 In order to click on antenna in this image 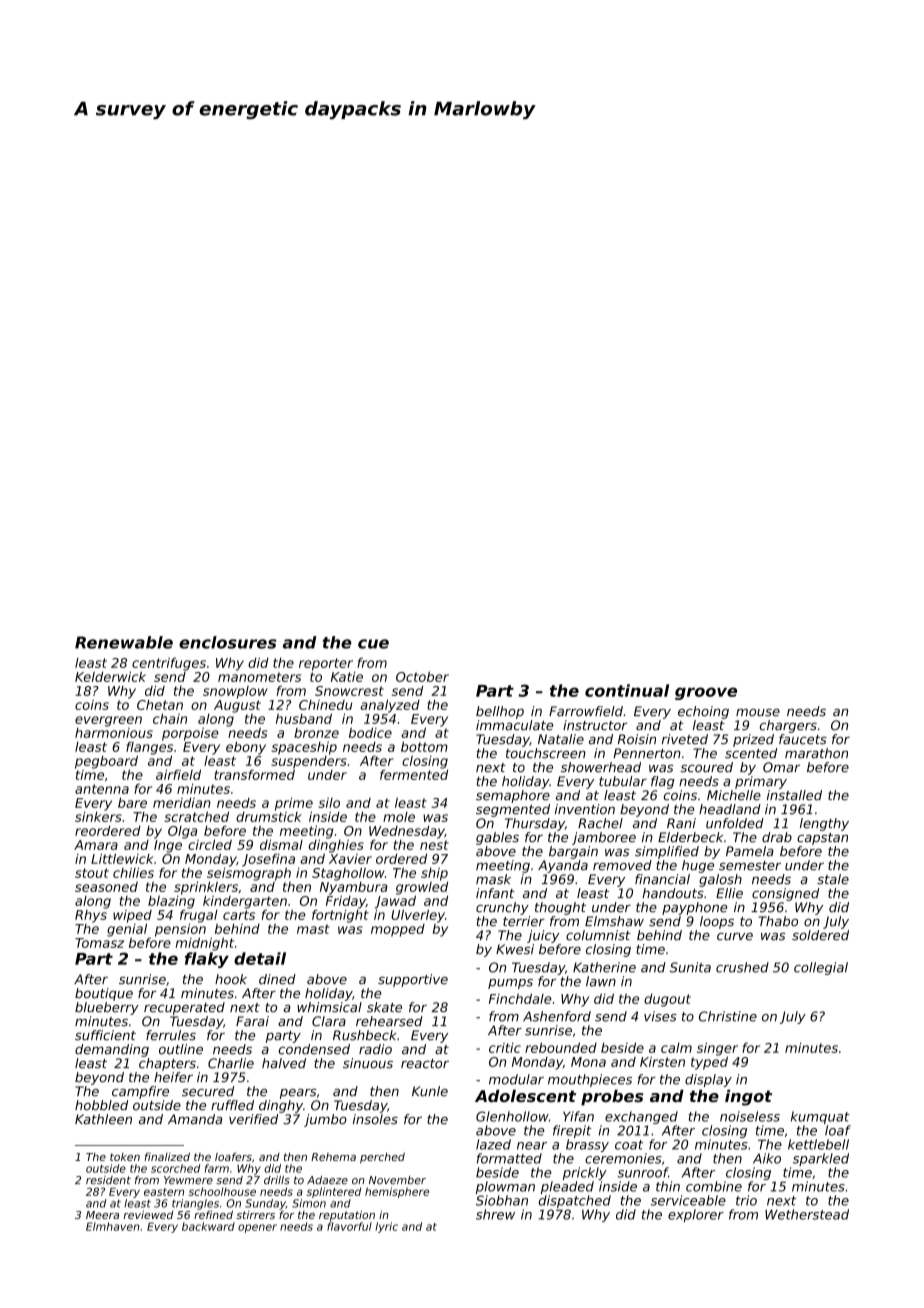, I will do `click(102, 789)`.
